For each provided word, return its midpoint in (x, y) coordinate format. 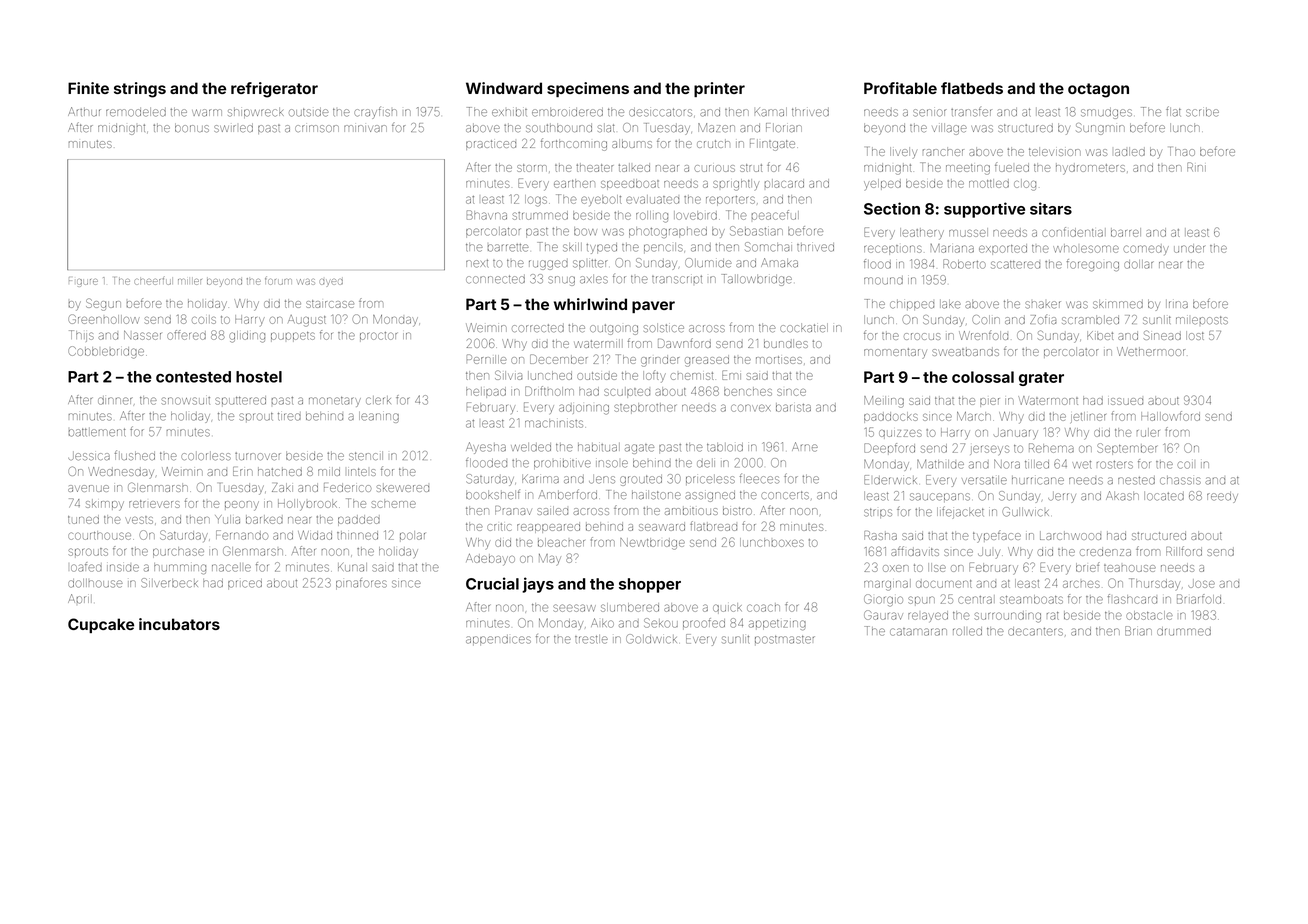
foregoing (1093, 265)
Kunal (352, 567)
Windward (504, 88)
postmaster (785, 640)
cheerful (153, 281)
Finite (88, 88)
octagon (1098, 90)
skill (572, 247)
